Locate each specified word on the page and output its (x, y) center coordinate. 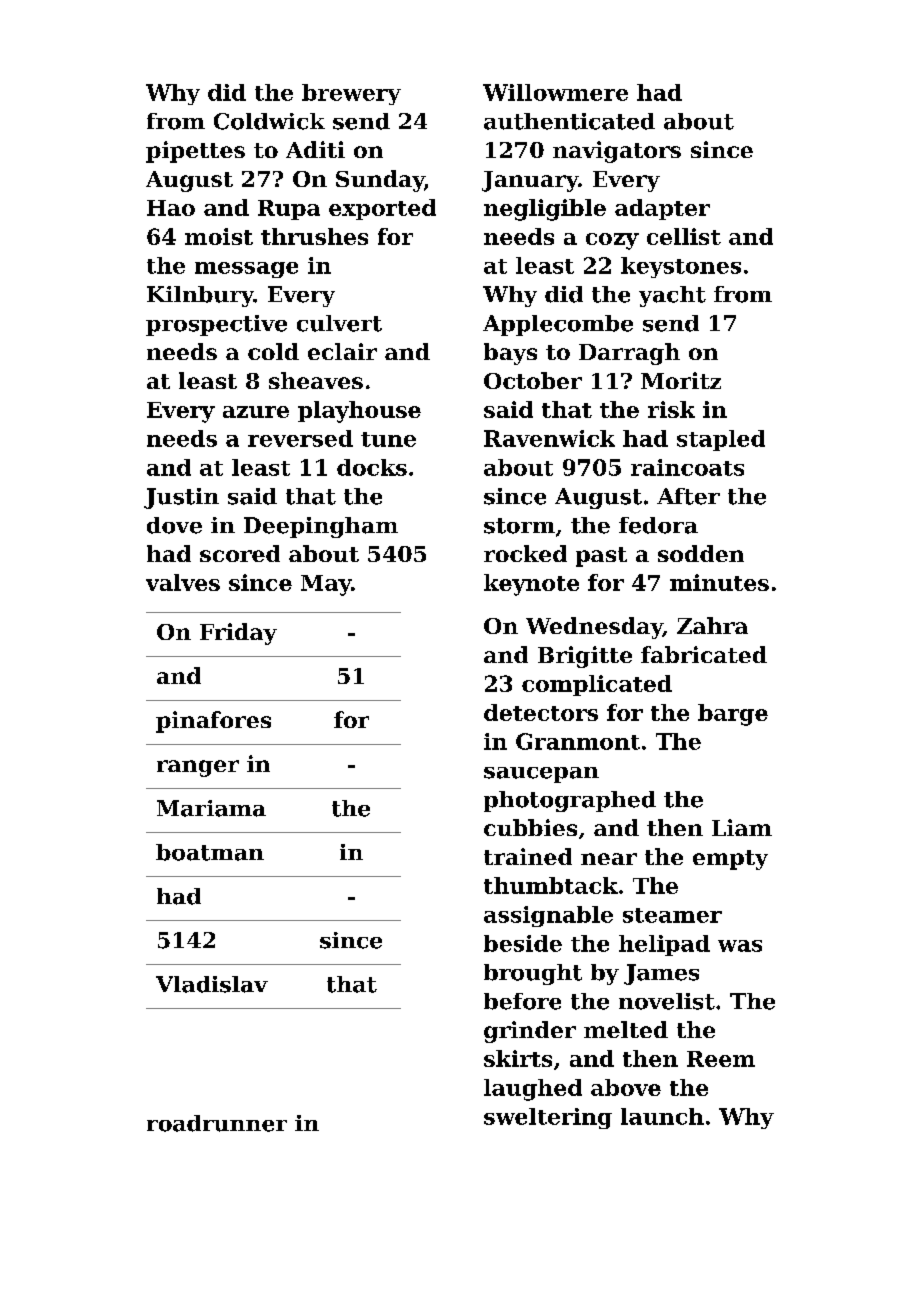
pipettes (195, 152)
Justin (181, 498)
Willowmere (555, 92)
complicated (597, 685)
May (326, 585)
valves (183, 582)
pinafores (213, 722)
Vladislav (212, 984)
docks (372, 467)
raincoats (687, 467)
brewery (351, 94)
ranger (198, 768)
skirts (518, 1058)
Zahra (712, 625)
